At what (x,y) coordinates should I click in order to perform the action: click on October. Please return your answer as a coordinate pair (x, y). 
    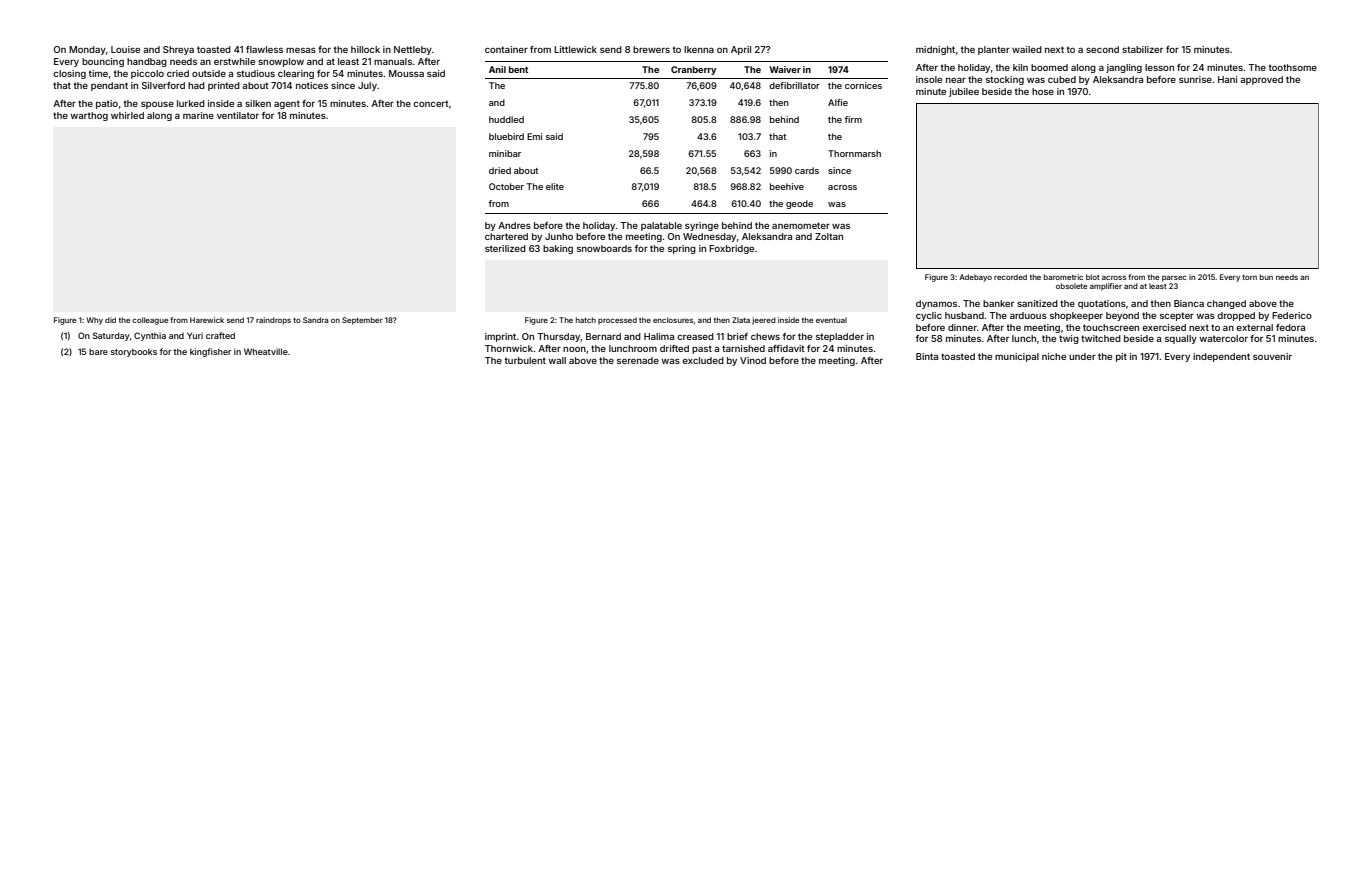
    Looking at the image, I should click on (506, 186).
